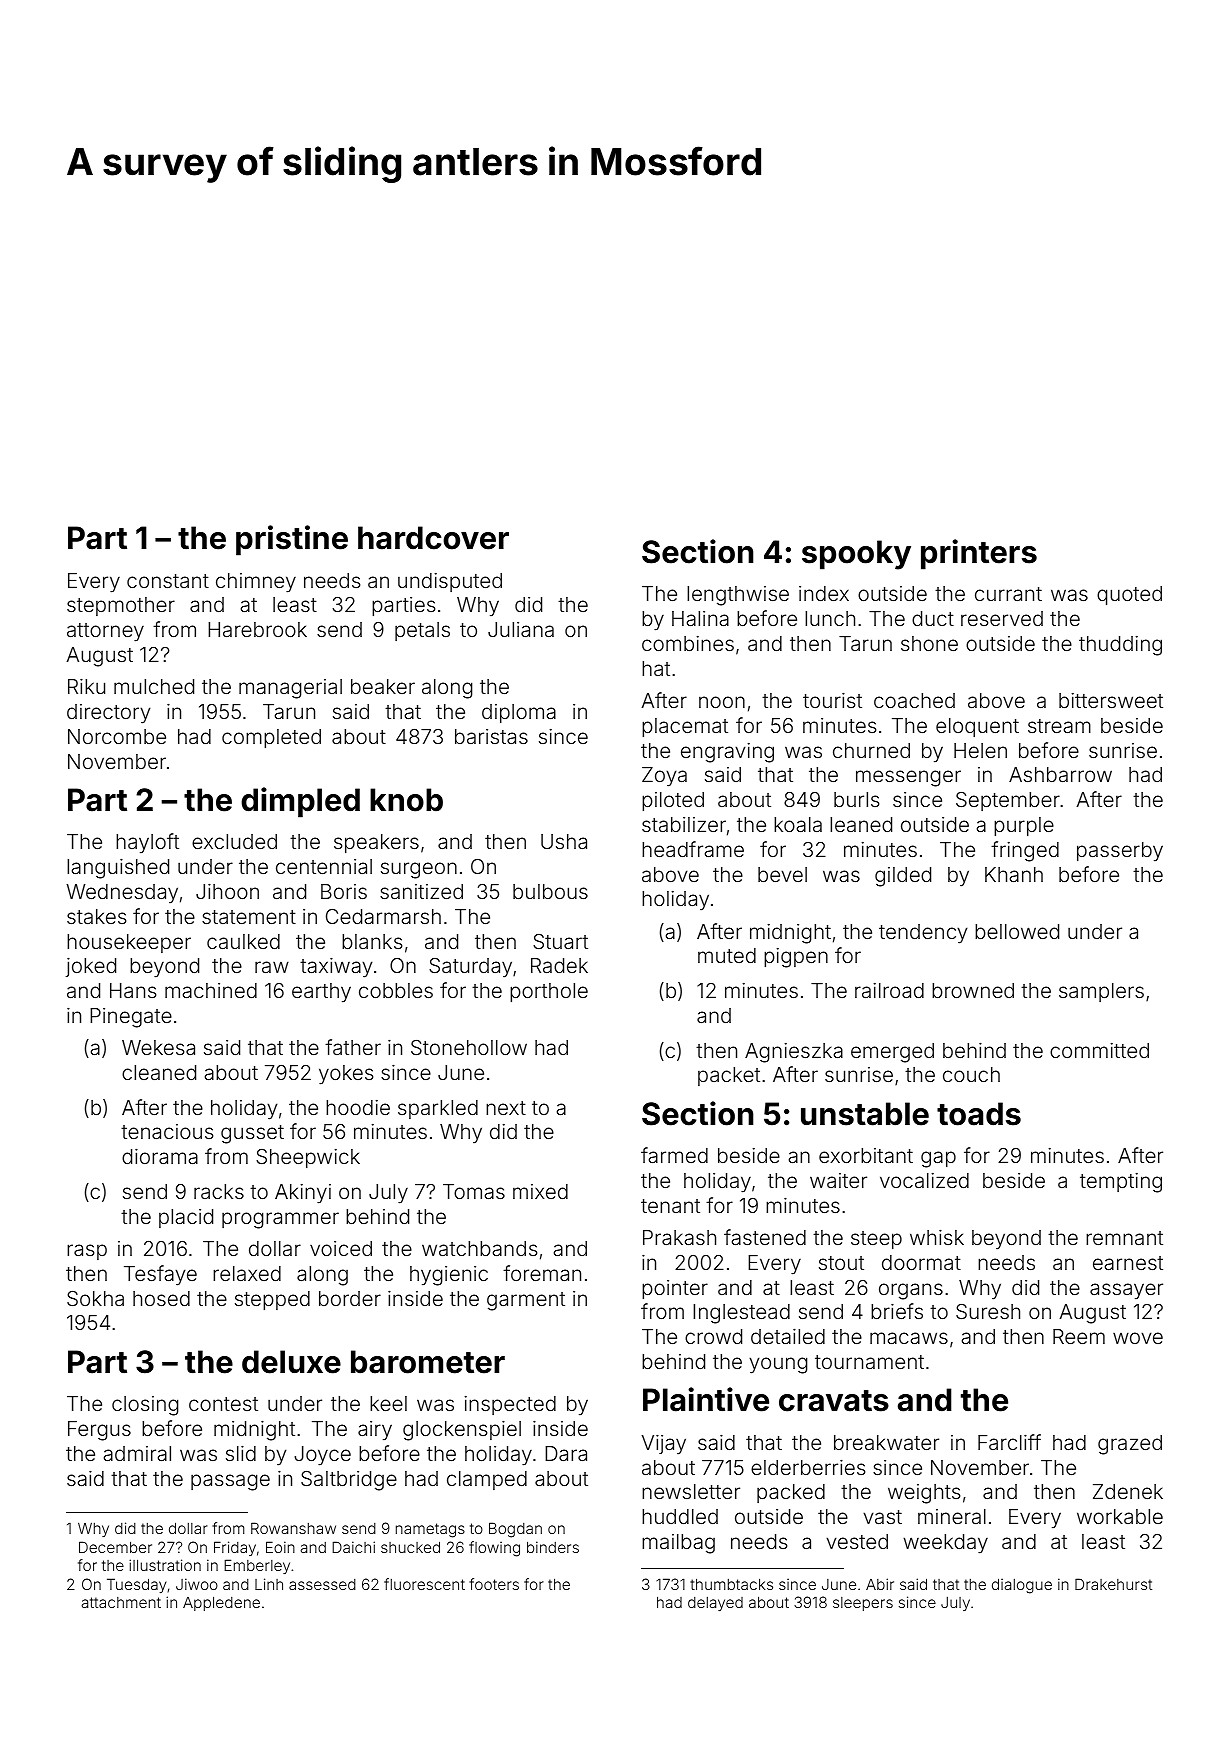 The image size is (1230, 1739). What do you see at coordinates (937, 1237) in the document?
I see `whisk` at bounding box center [937, 1237].
